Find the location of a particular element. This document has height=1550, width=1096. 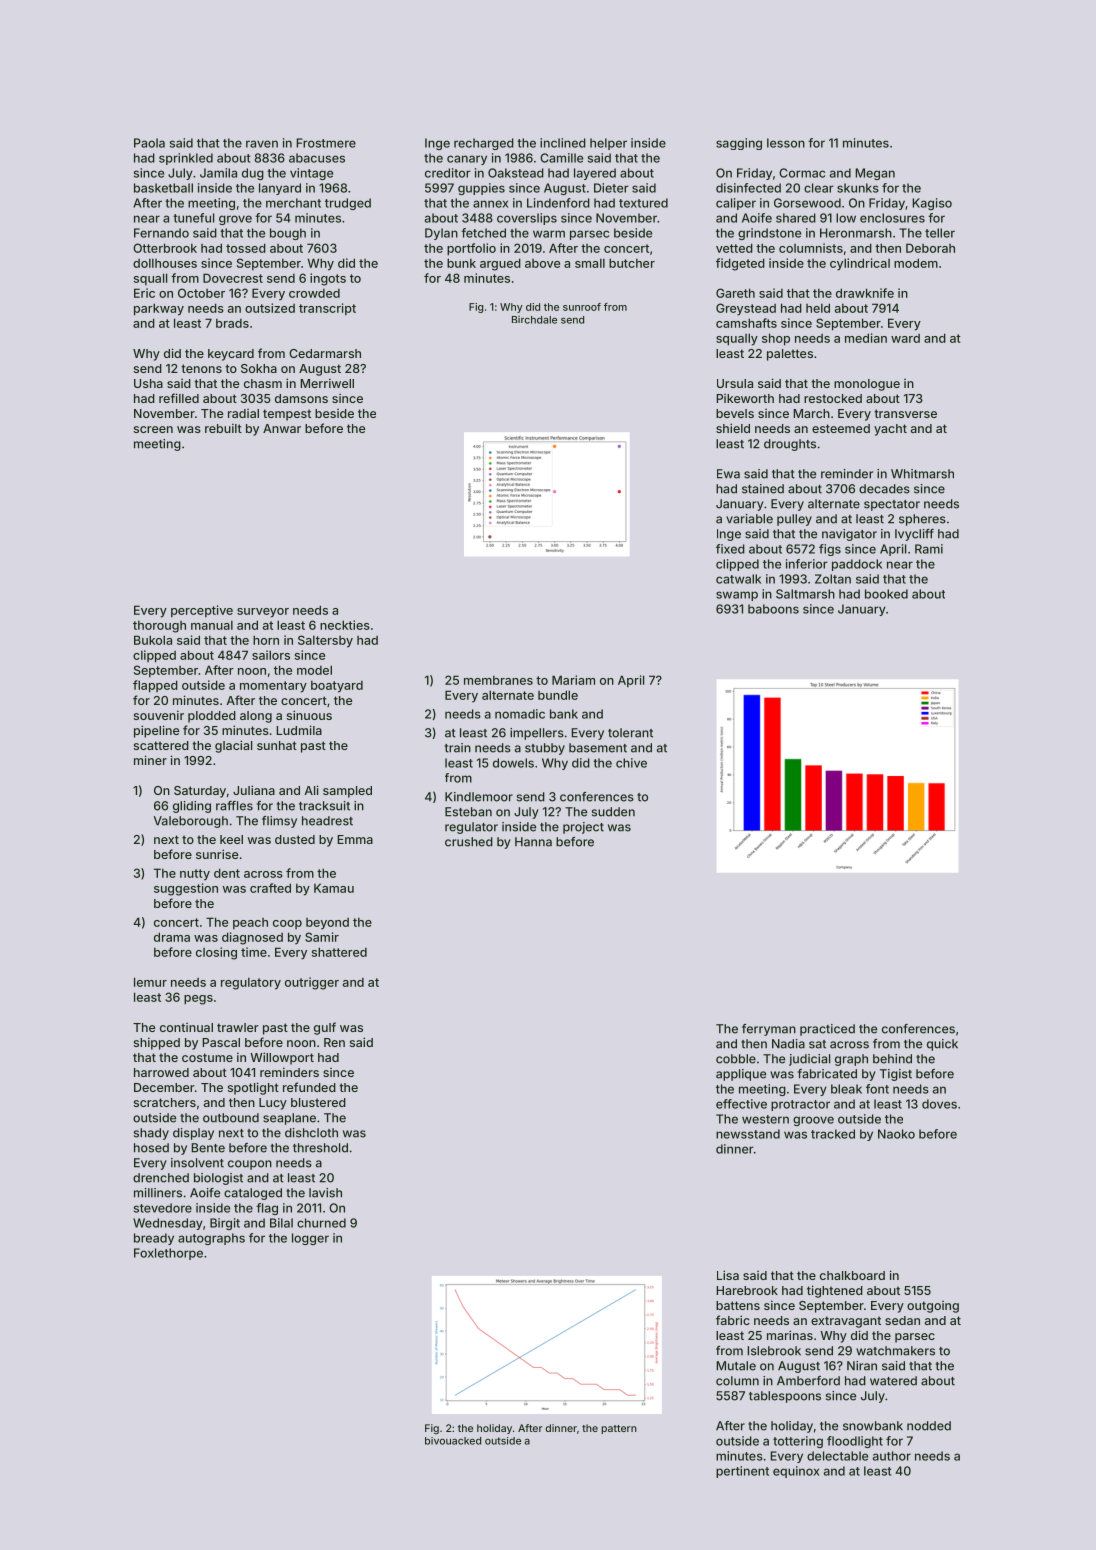

logger is located at coordinates (310, 1239).
